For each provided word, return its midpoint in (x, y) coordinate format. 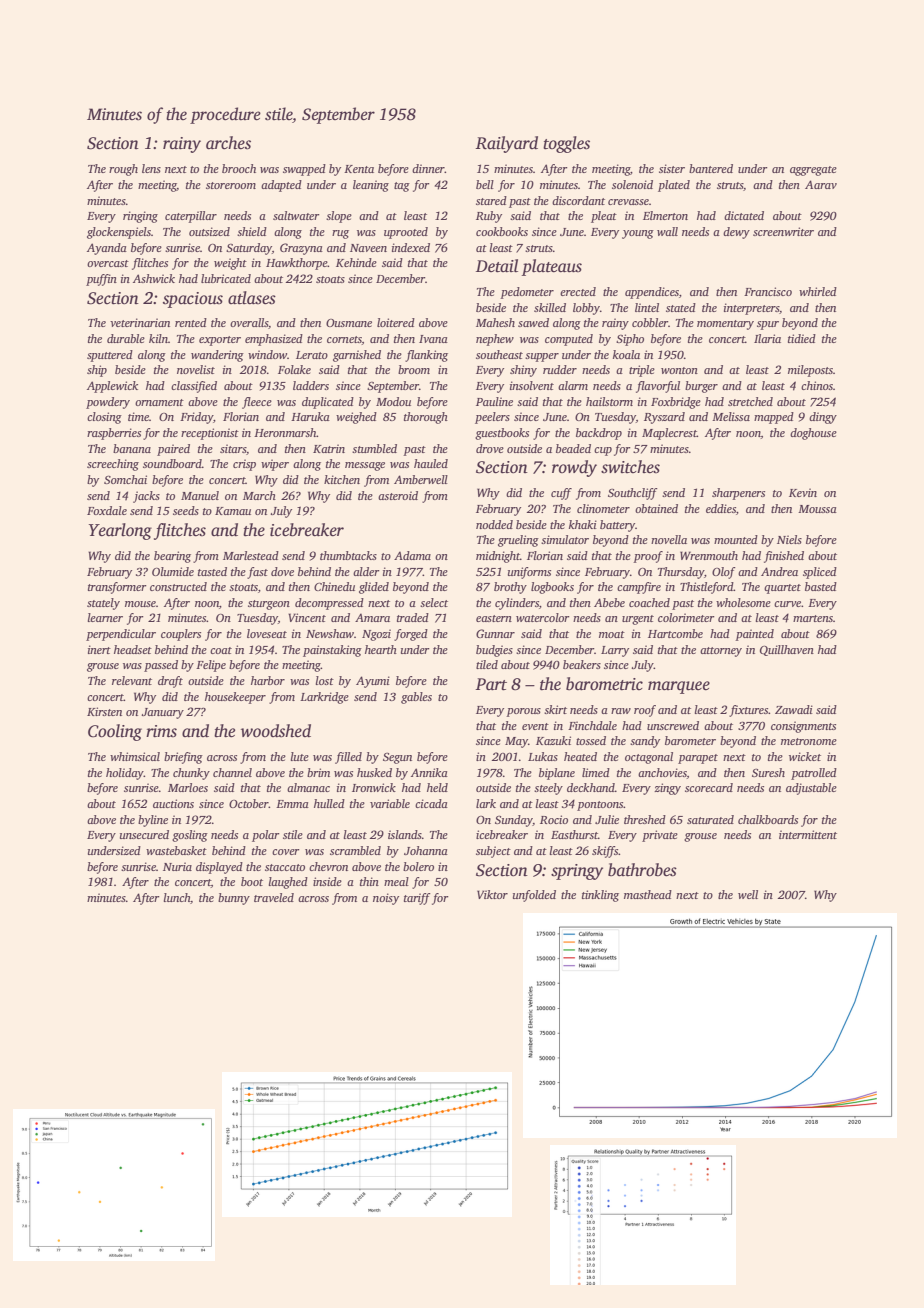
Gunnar (495, 633)
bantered (711, 168)
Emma (292, 804)
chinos (817, 385)
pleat (604, 217)
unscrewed (673, 725)
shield (252, 231)
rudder (560, 369)
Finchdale (592, 725)
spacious (193, 300)
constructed (178, 586)
